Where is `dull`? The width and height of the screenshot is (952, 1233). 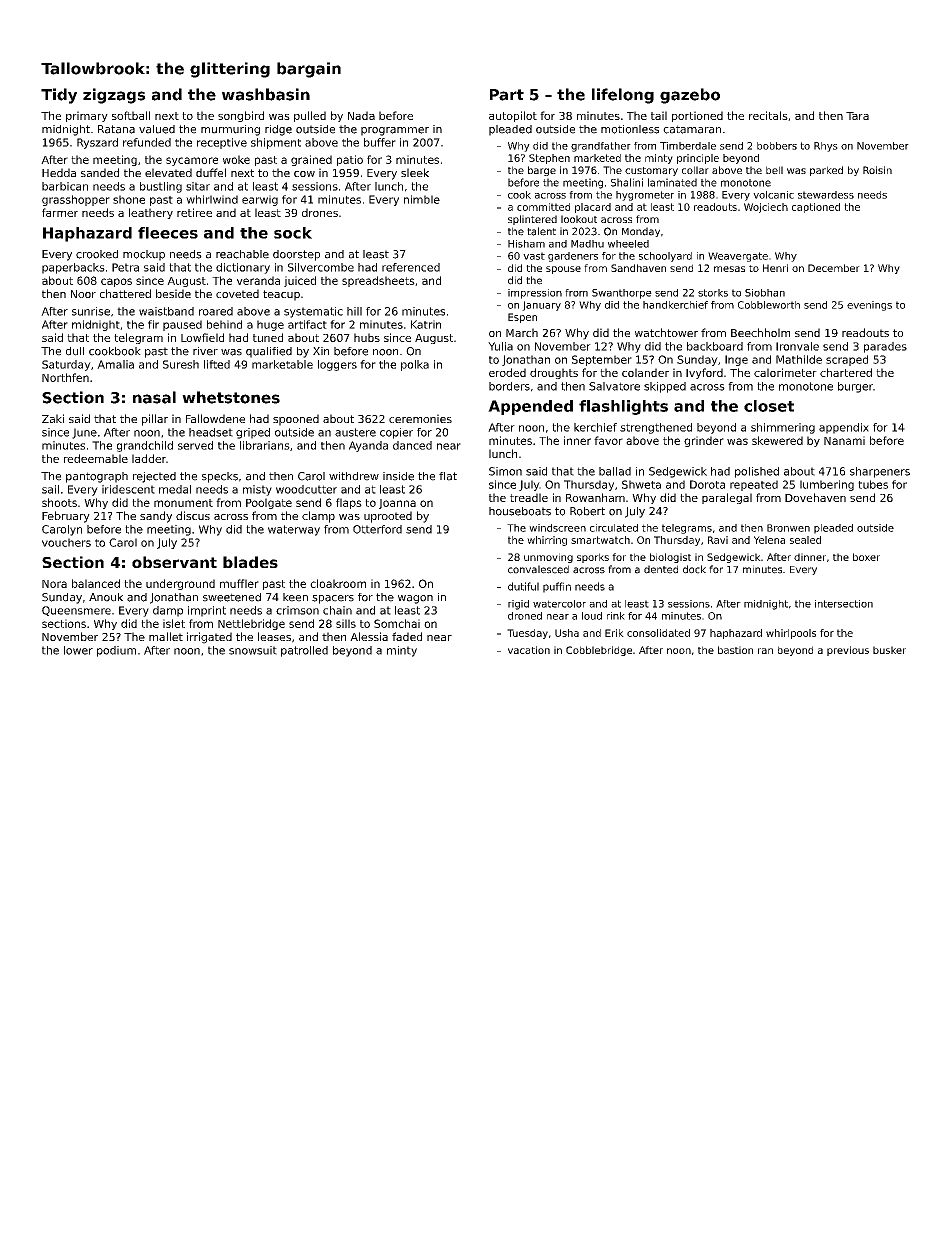
dull is located at coordinates (75, 351).
